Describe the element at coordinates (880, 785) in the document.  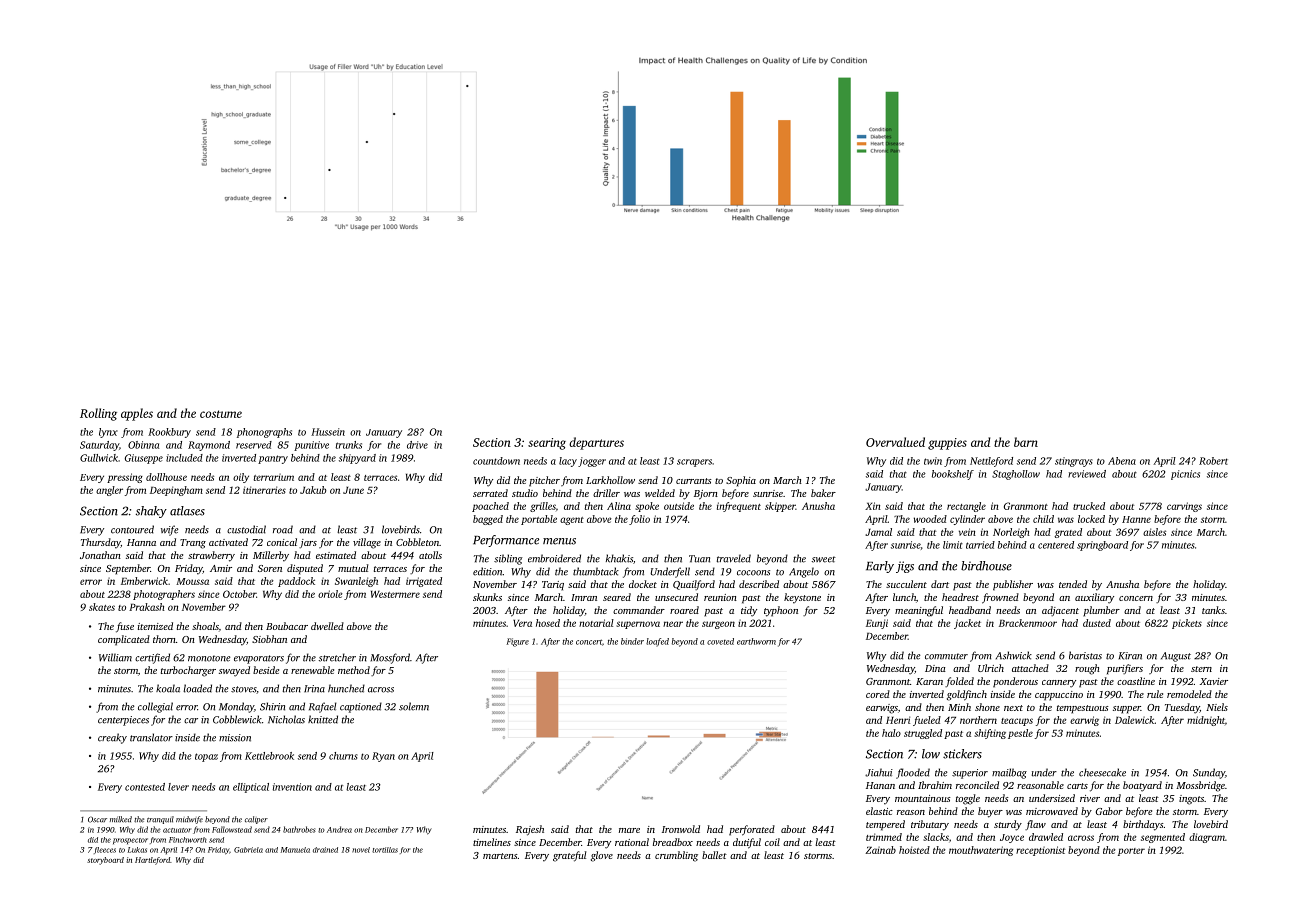
I see `Hanan` at that location.
